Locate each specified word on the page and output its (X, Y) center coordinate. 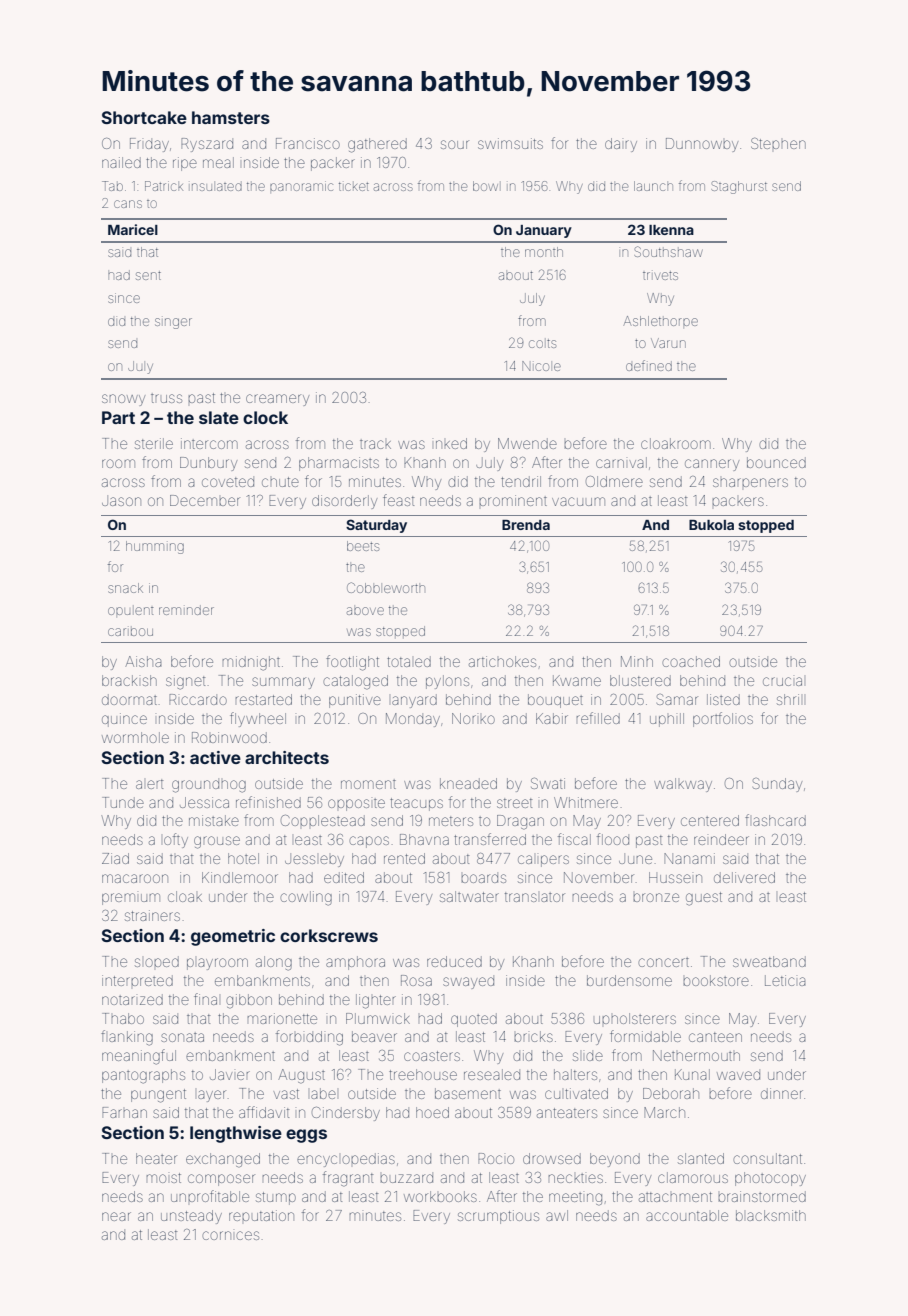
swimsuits (510, 143)
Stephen (778, 143)
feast (398, 500)
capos (369, 842)
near (116, 1216)
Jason (121, 500)
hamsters (231, 117)
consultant (767, 1158)
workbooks (440, 1196)
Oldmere (614, 481)
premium (131, 899)
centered (710, 820)
